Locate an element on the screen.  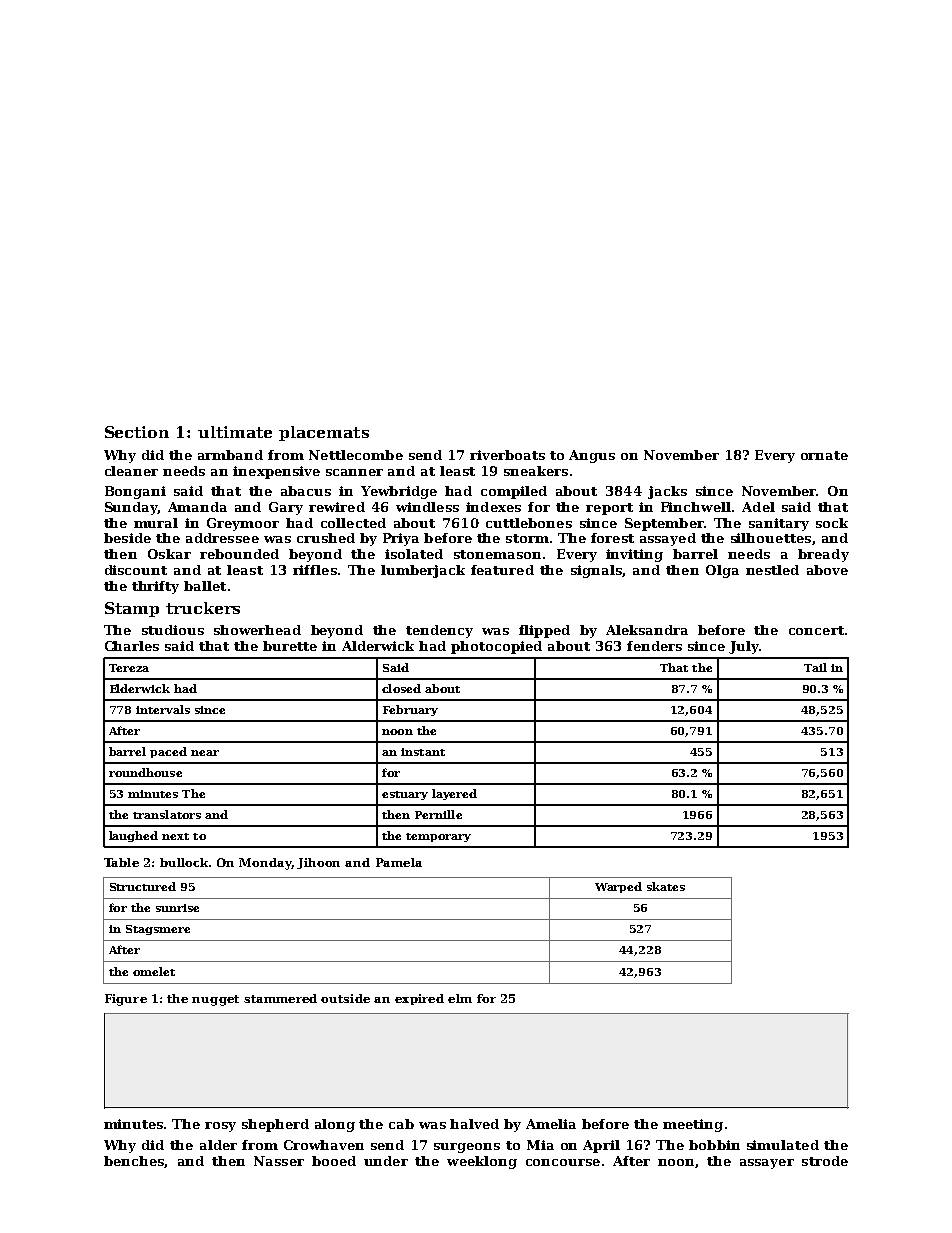
Tereza is located at coordinates (129, 668).
